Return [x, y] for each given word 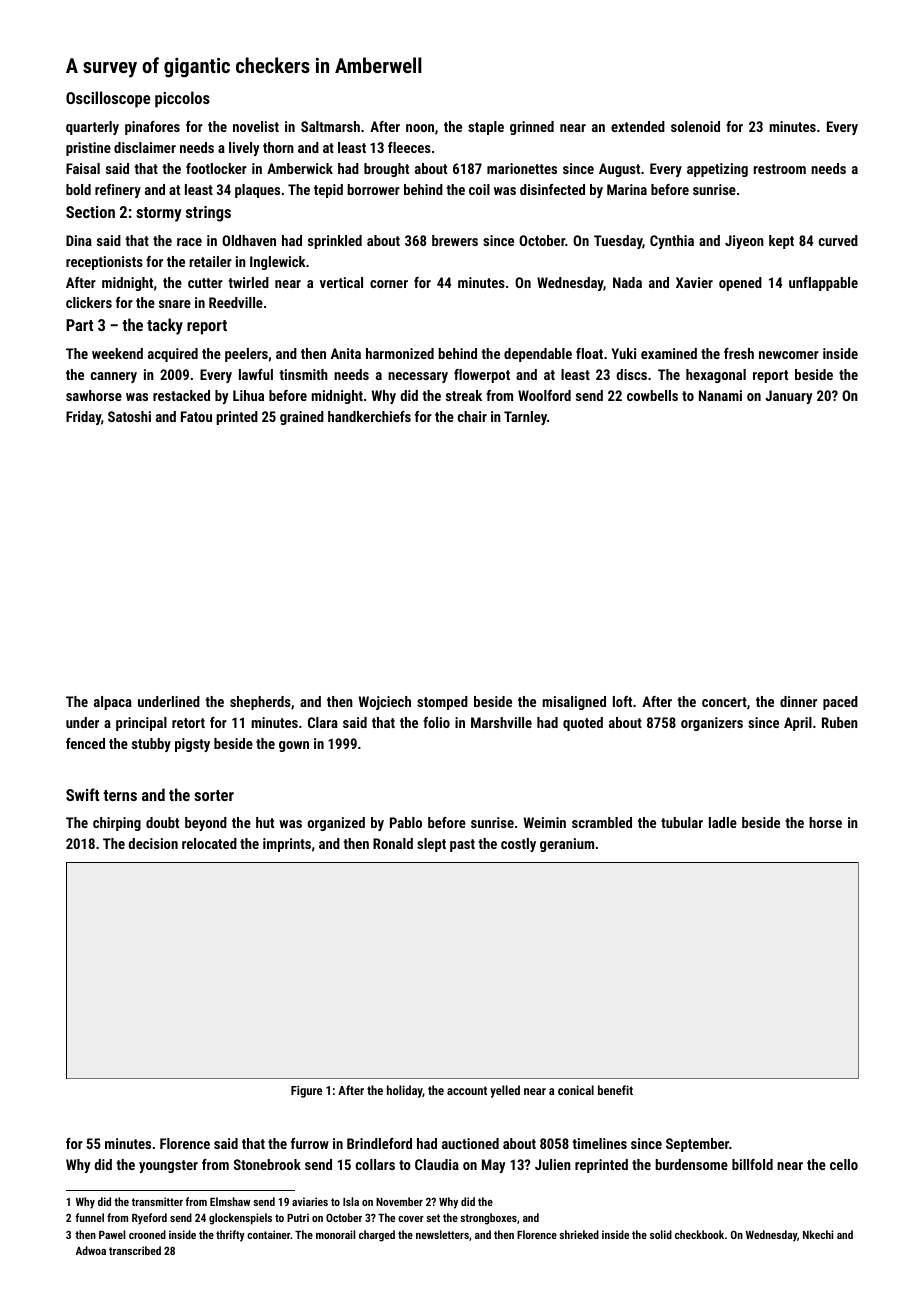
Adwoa [91, 1250]
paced [840, 703]
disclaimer [145, 147]
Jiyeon [744, 242]
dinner [798, 701]
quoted [583, 724]
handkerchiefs [369, 416]
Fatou [196, 416]
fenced [85, 743]
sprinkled [335, 242]
